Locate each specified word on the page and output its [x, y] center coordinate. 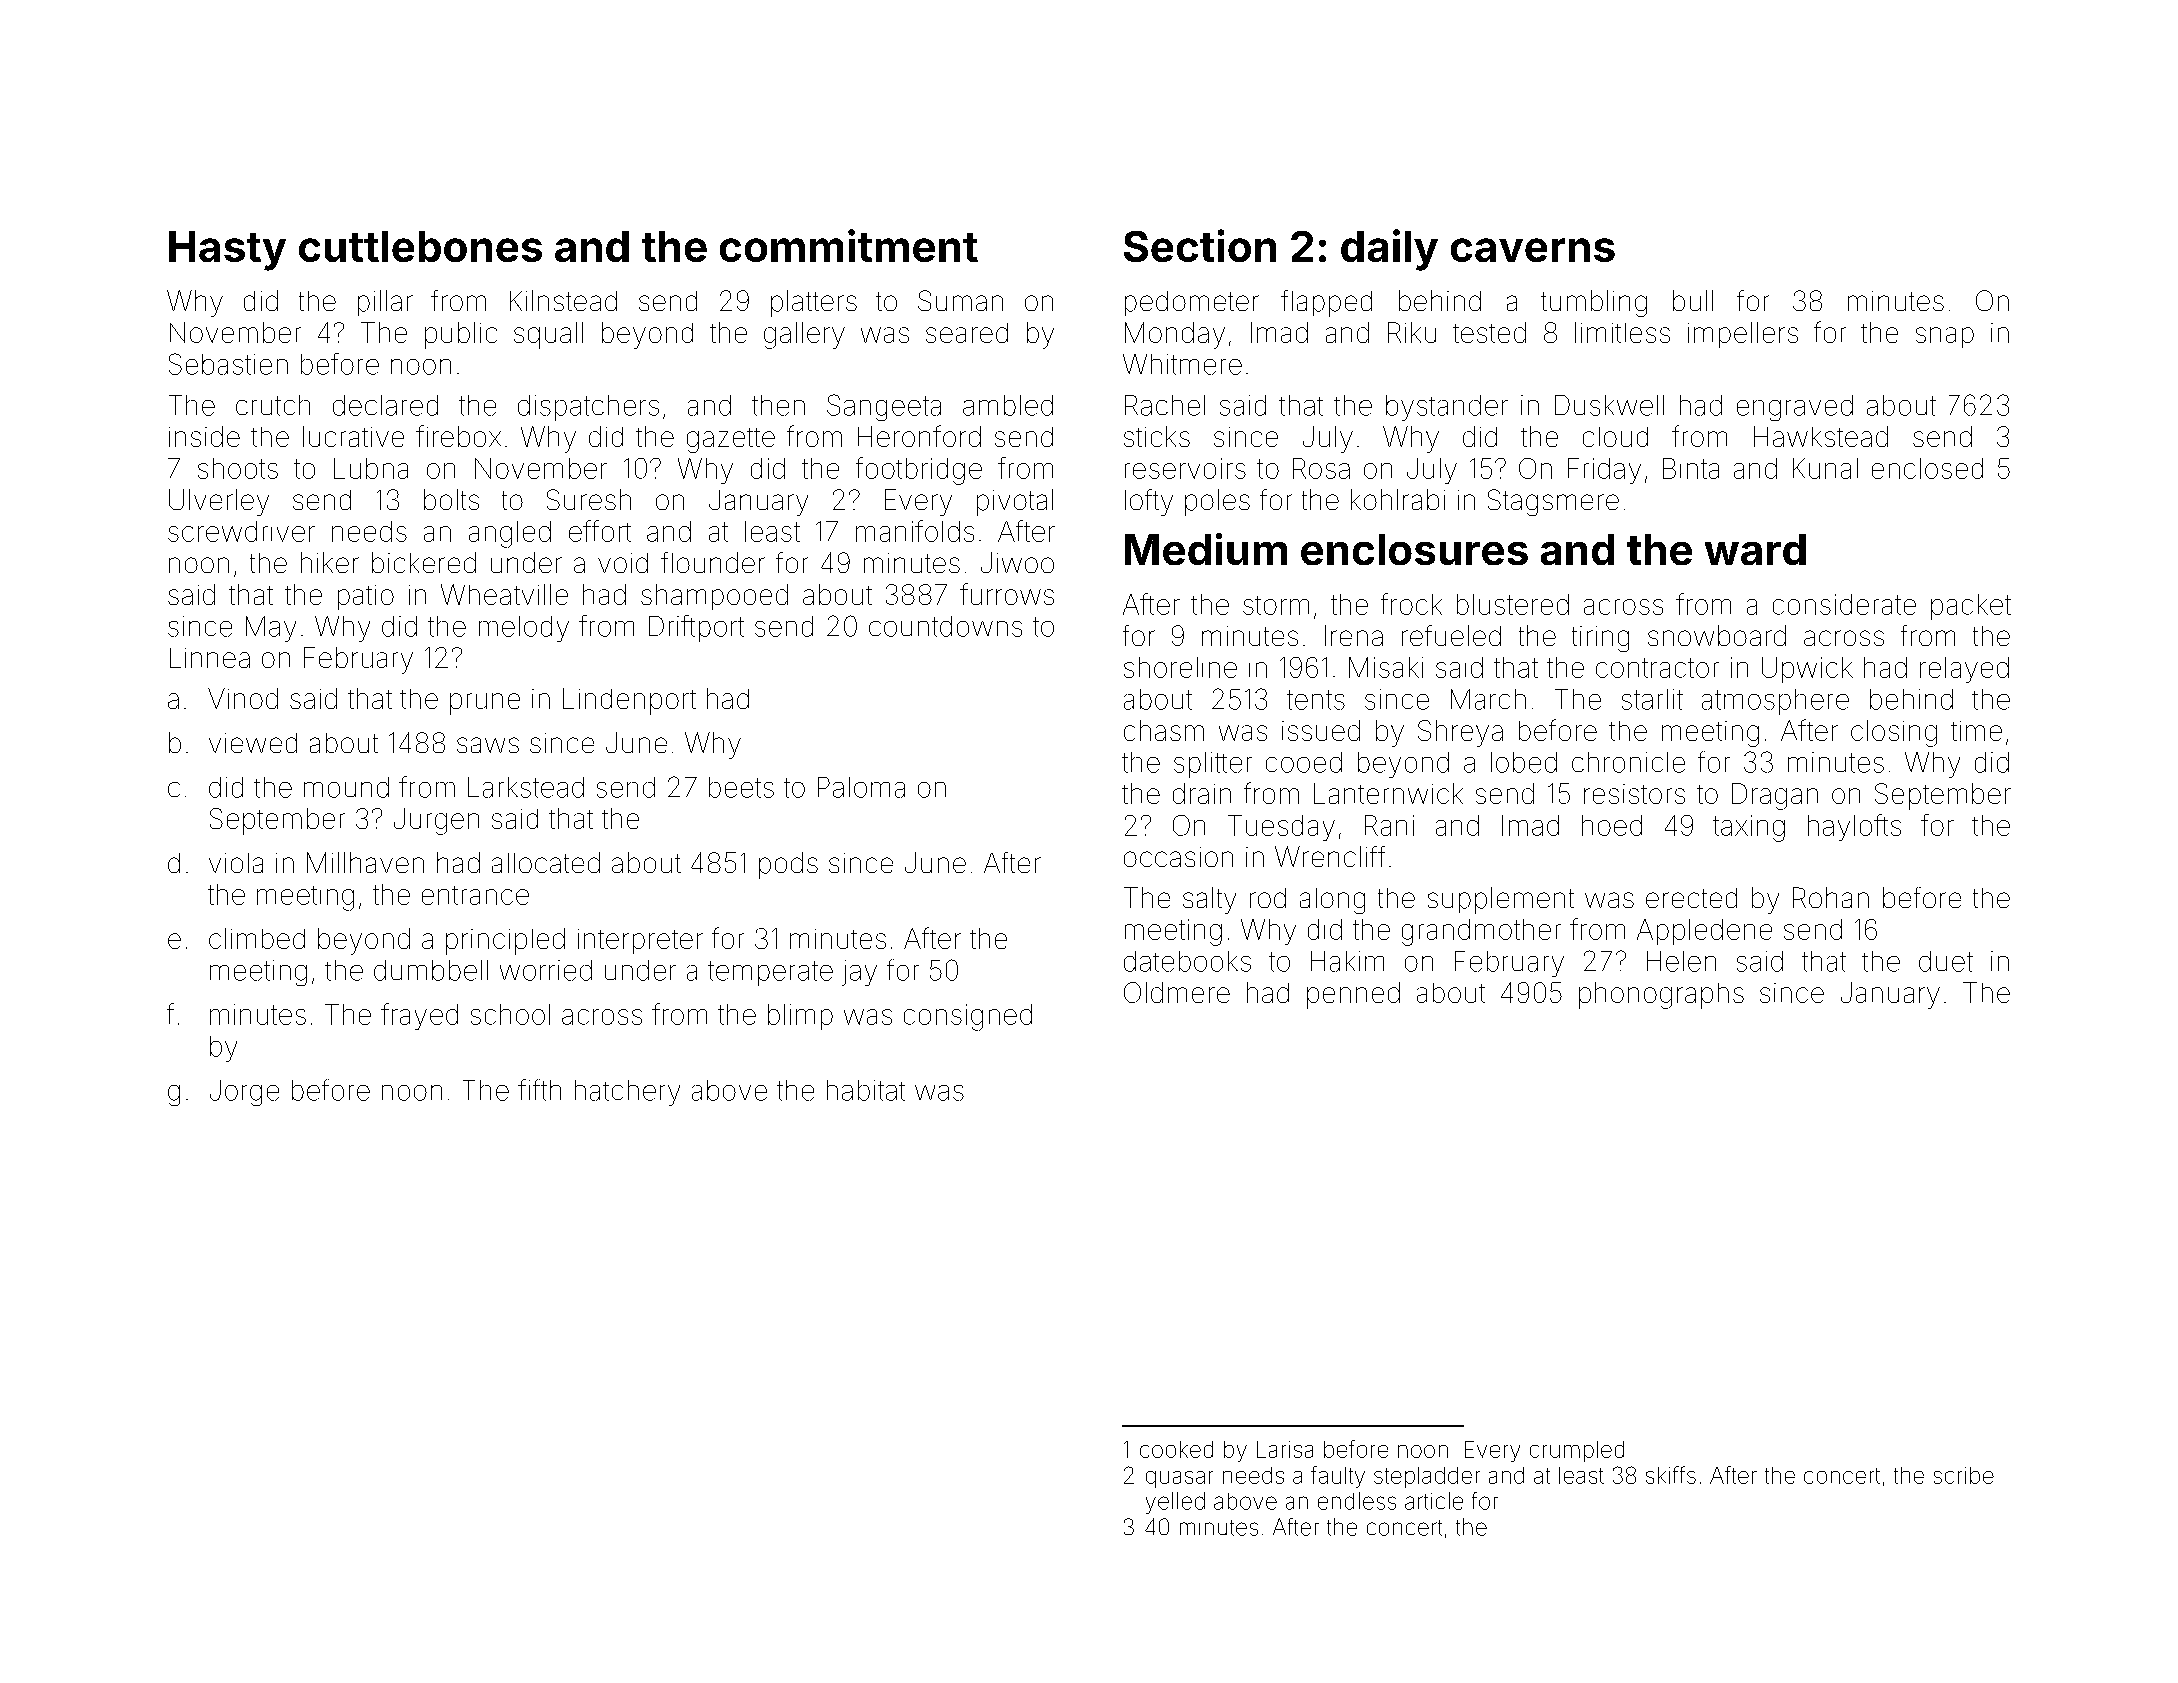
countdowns [945, 626]
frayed [419, 1016]
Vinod [243, 698]
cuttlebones [420, 246]
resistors [1634, 794]
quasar [1179, 1479]
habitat [866, 1090]
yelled [1175, 1503]
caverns [1533, 250]
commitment [849, 245]
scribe [1964, 1475]
